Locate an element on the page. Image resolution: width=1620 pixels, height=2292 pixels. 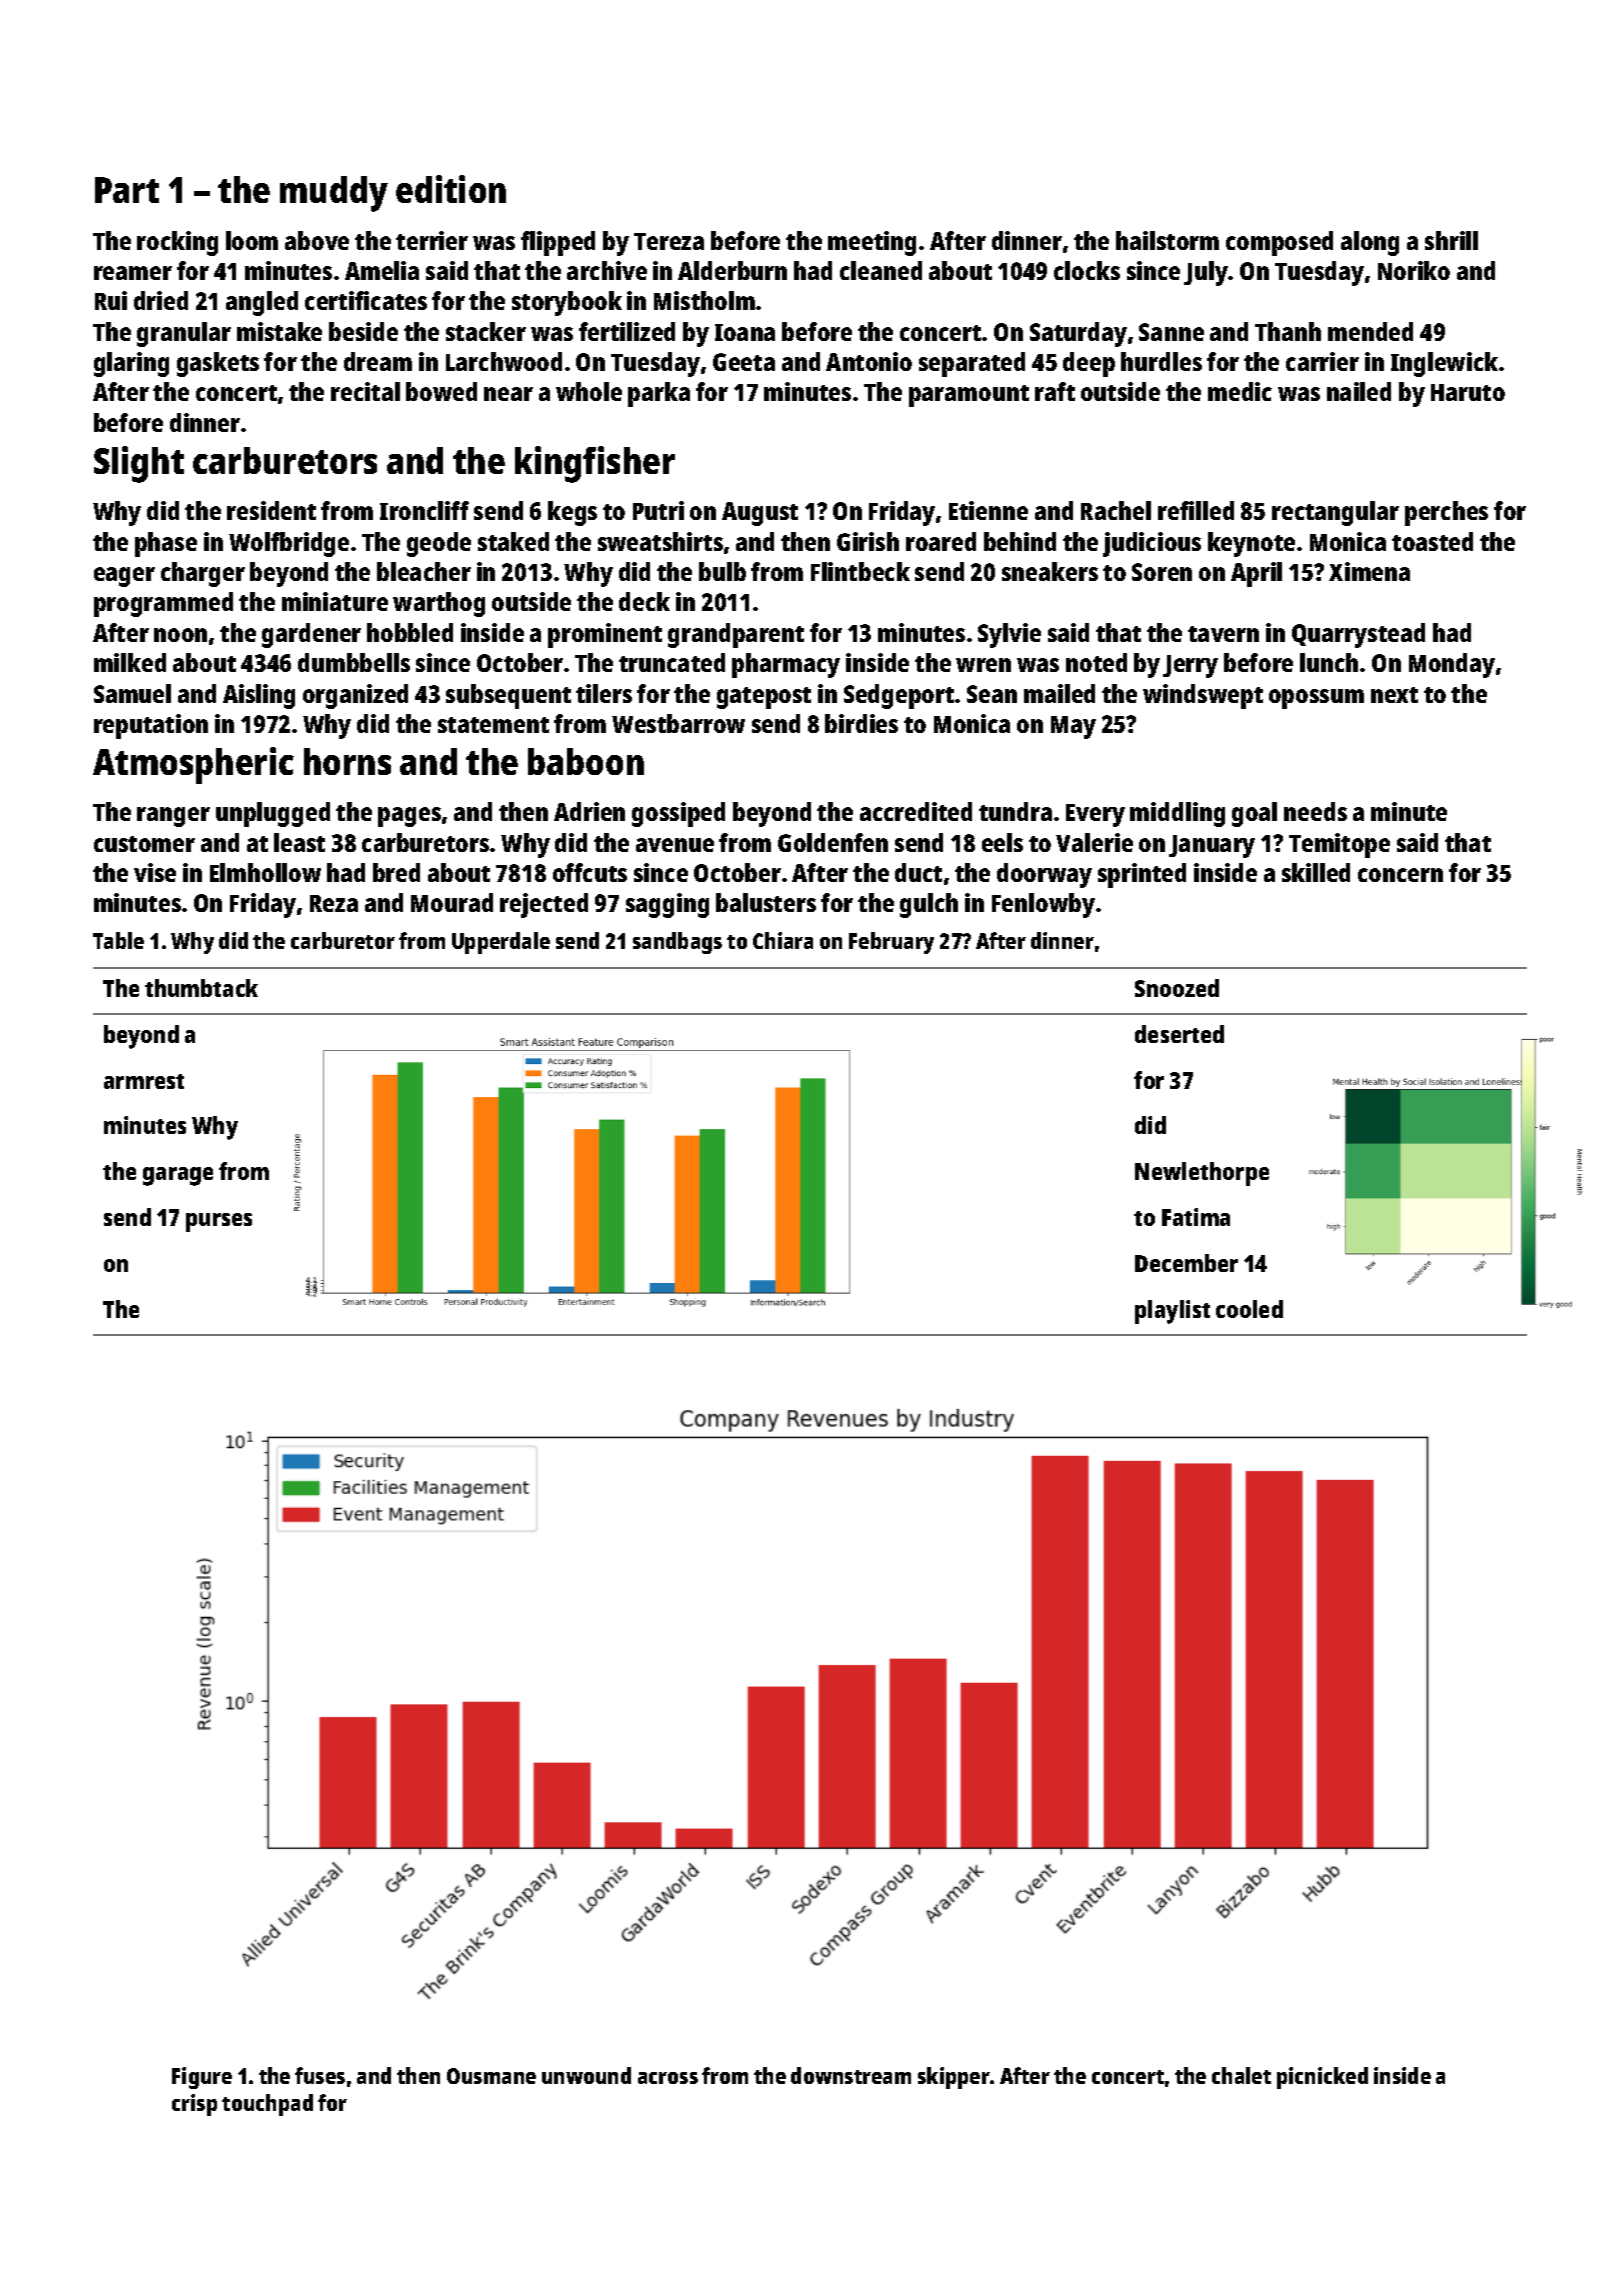
Girish is located at coordinates (868, 541).
